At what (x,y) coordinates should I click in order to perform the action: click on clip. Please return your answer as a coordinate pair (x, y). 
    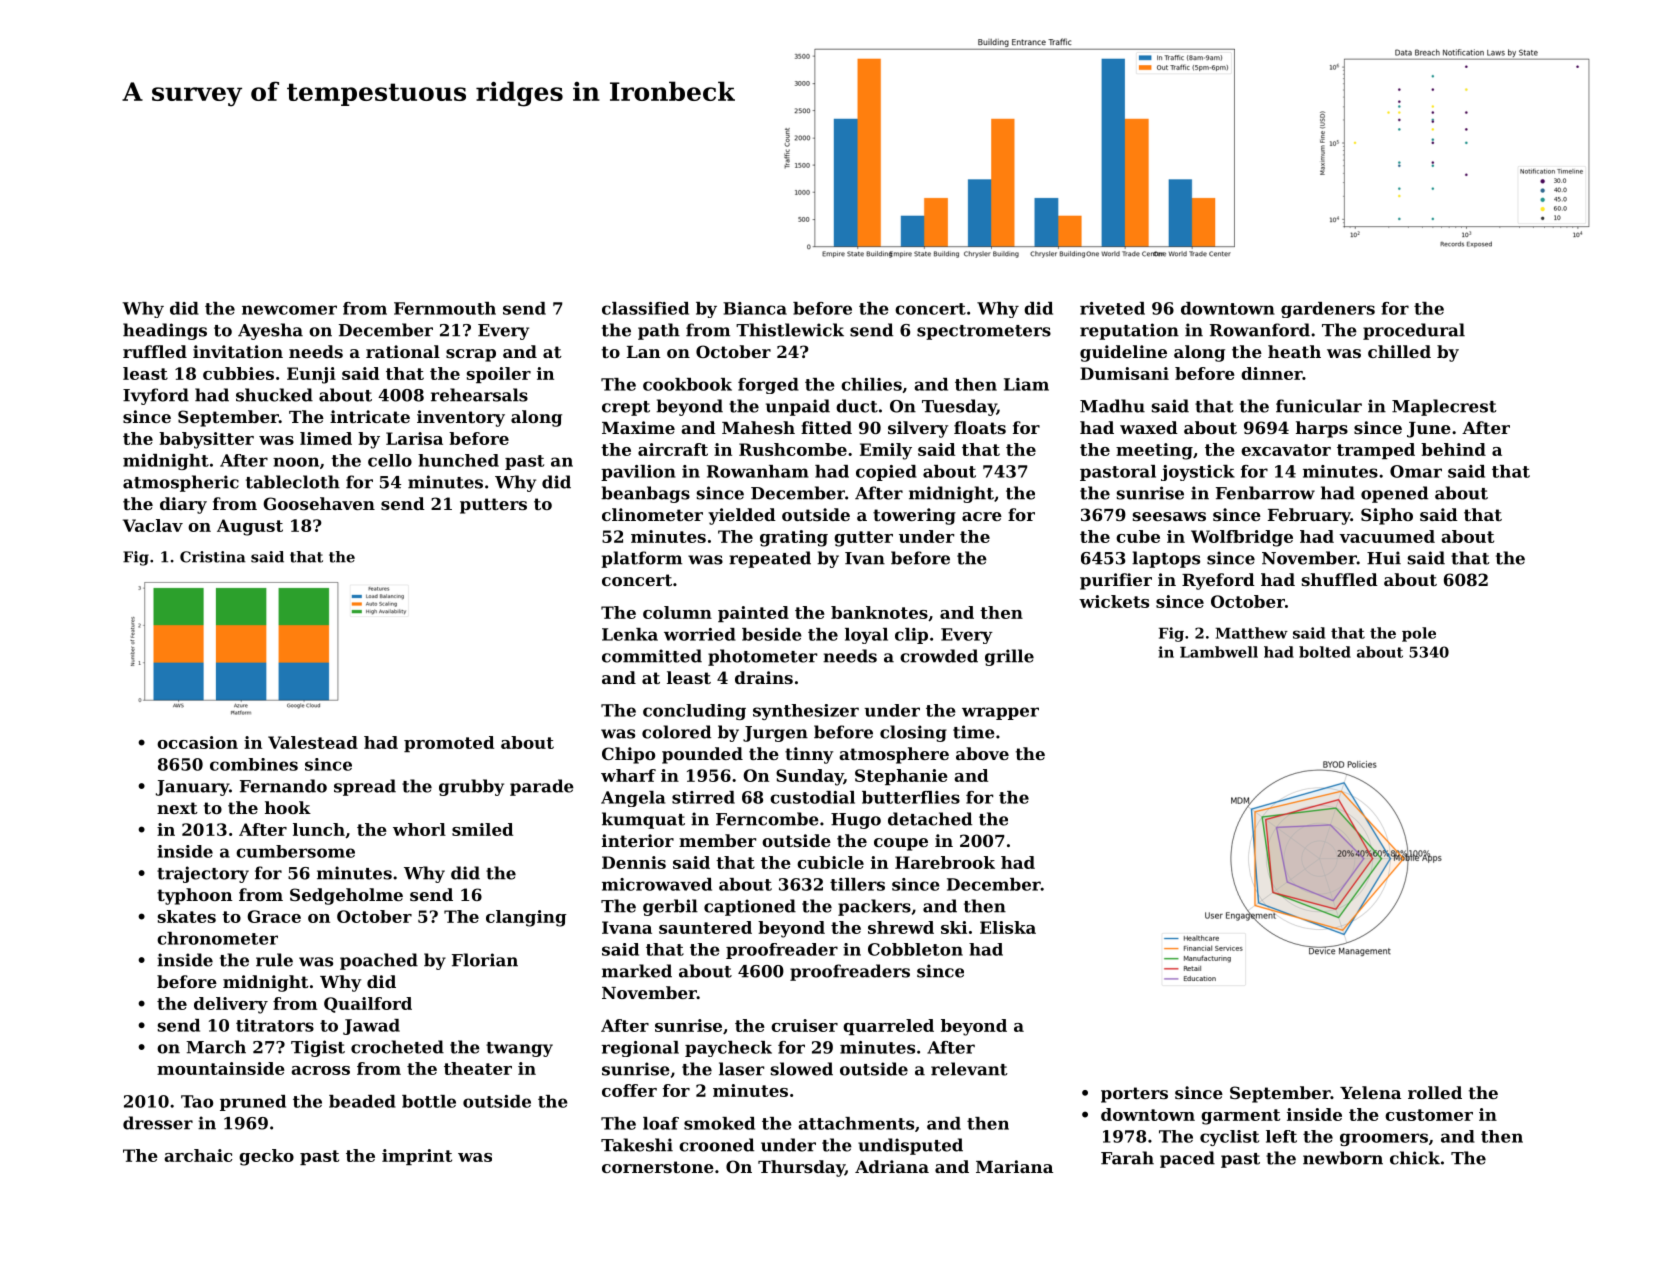
    Looking at the image, I should click on (911, 636).
